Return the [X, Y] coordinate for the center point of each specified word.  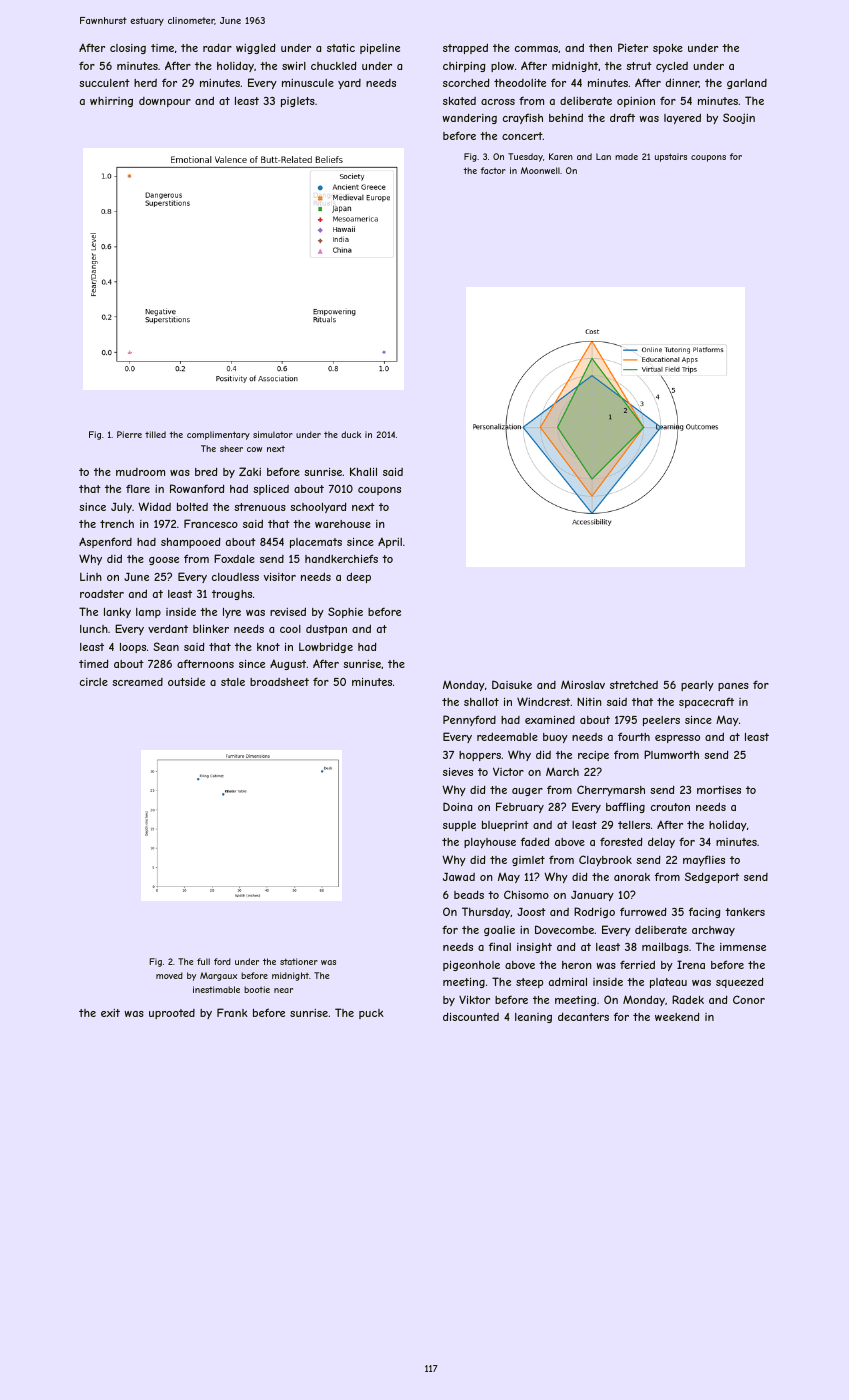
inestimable [216, 989]
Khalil [363, 471]
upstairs [671, 157]
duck [351, 434]
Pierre [129, 434]
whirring [111, 102]
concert [522, 136]
